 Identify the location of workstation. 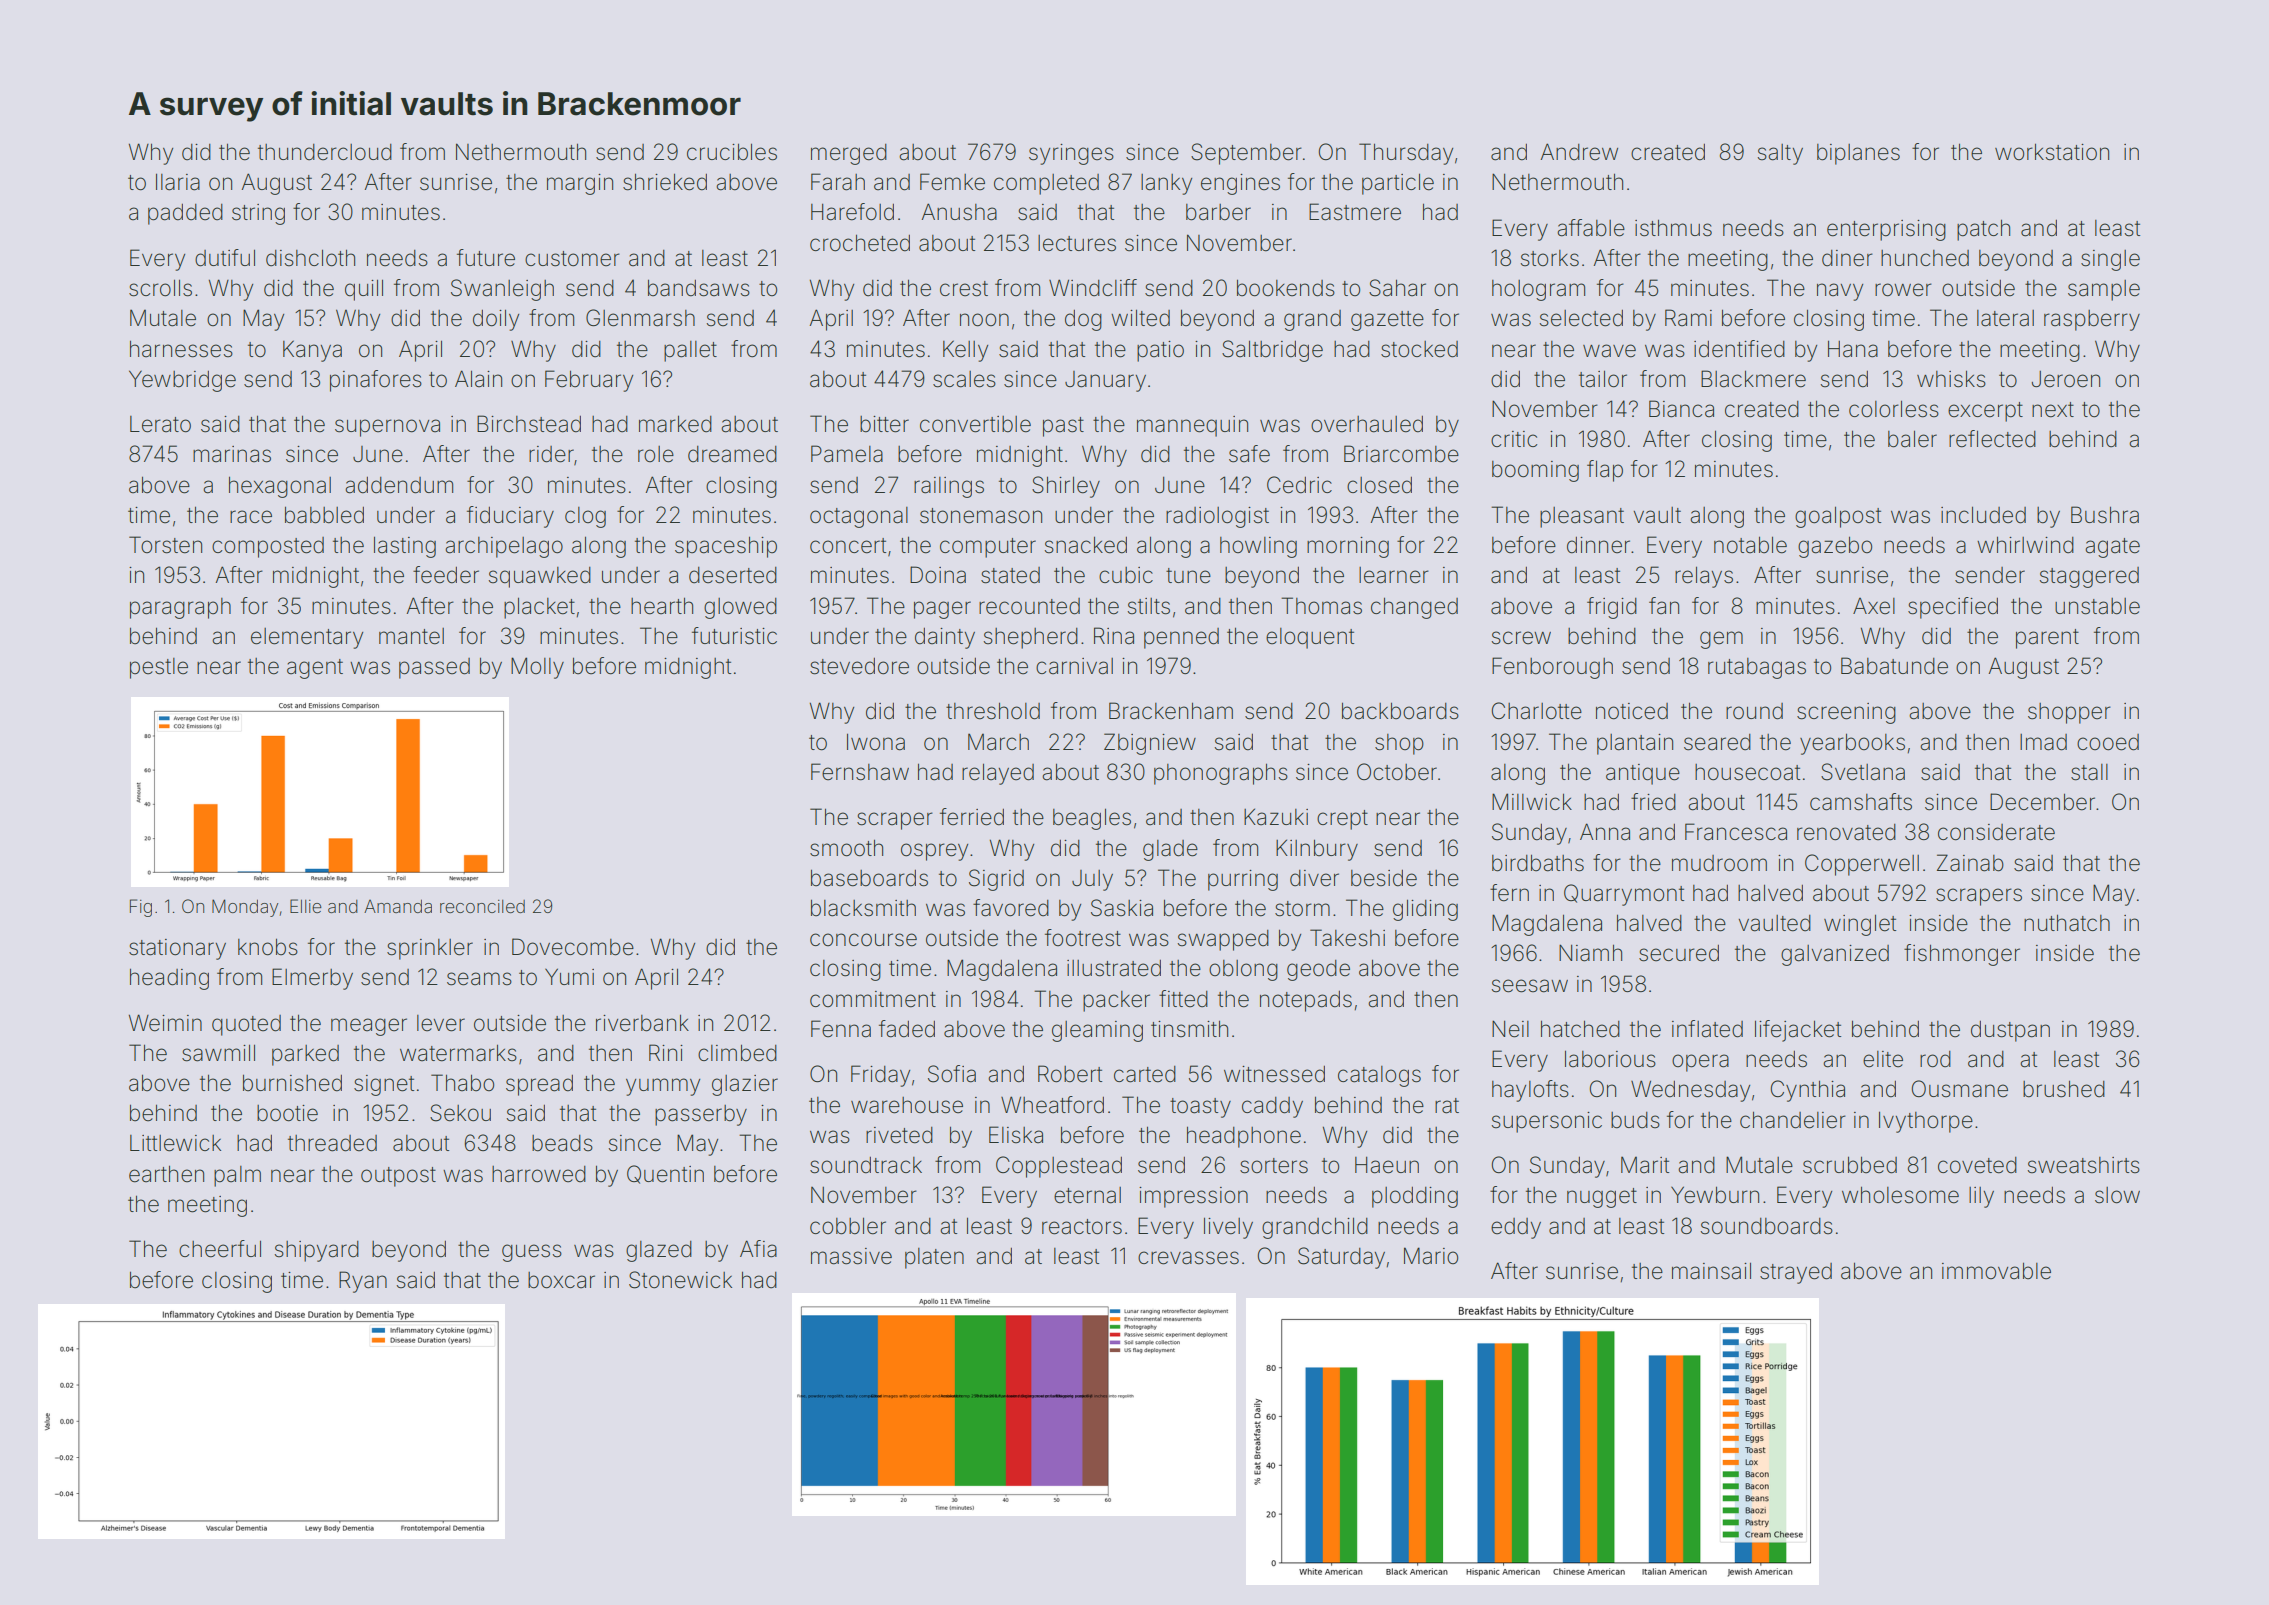
(2052, 152).
